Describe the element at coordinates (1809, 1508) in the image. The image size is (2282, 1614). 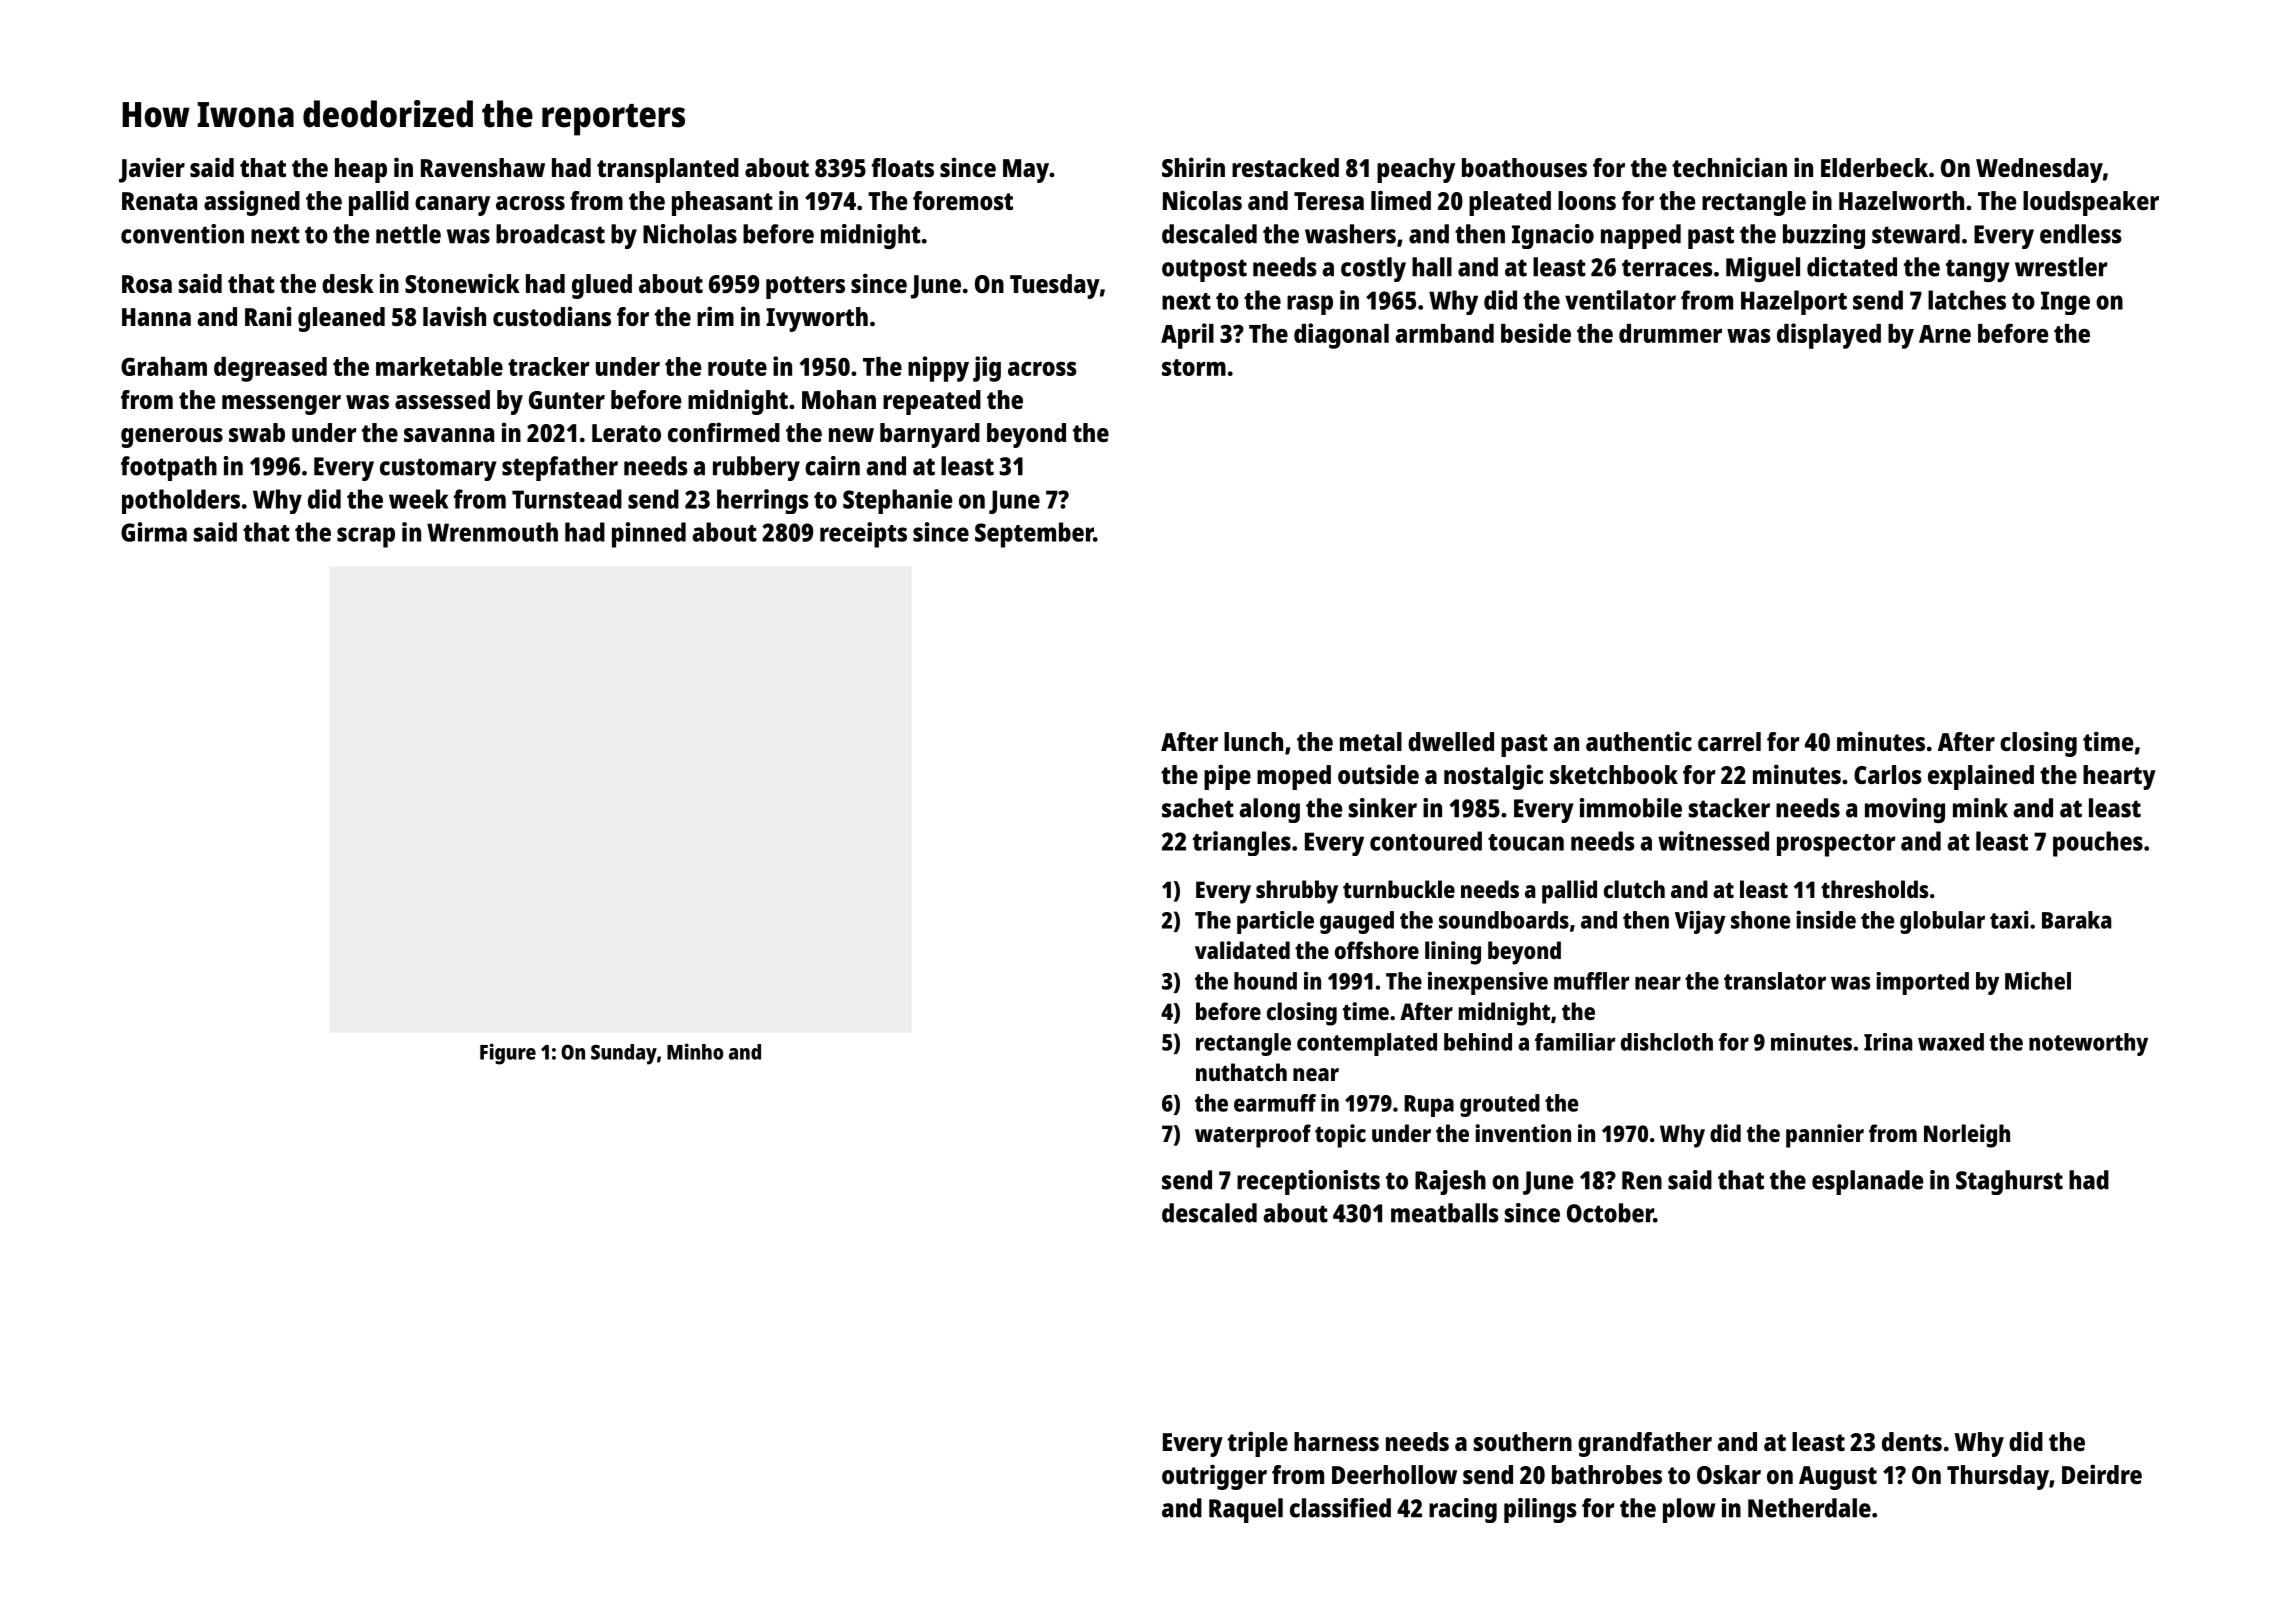
I see `Netherdale` at that location.
